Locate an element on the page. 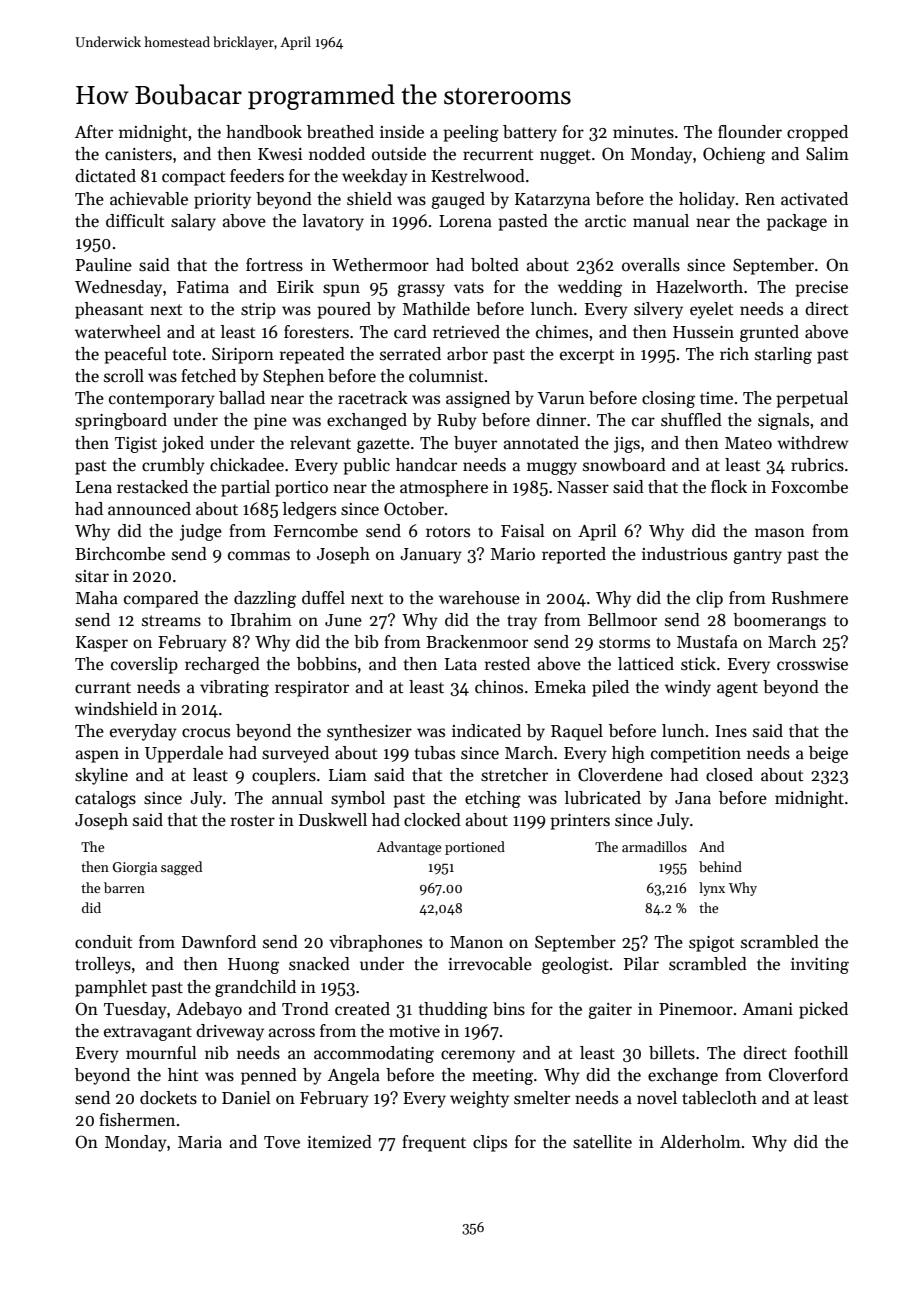 Image resolution: width=924 pixels, height=1311 pixels. geologist is located at coordinates (575, 965).
